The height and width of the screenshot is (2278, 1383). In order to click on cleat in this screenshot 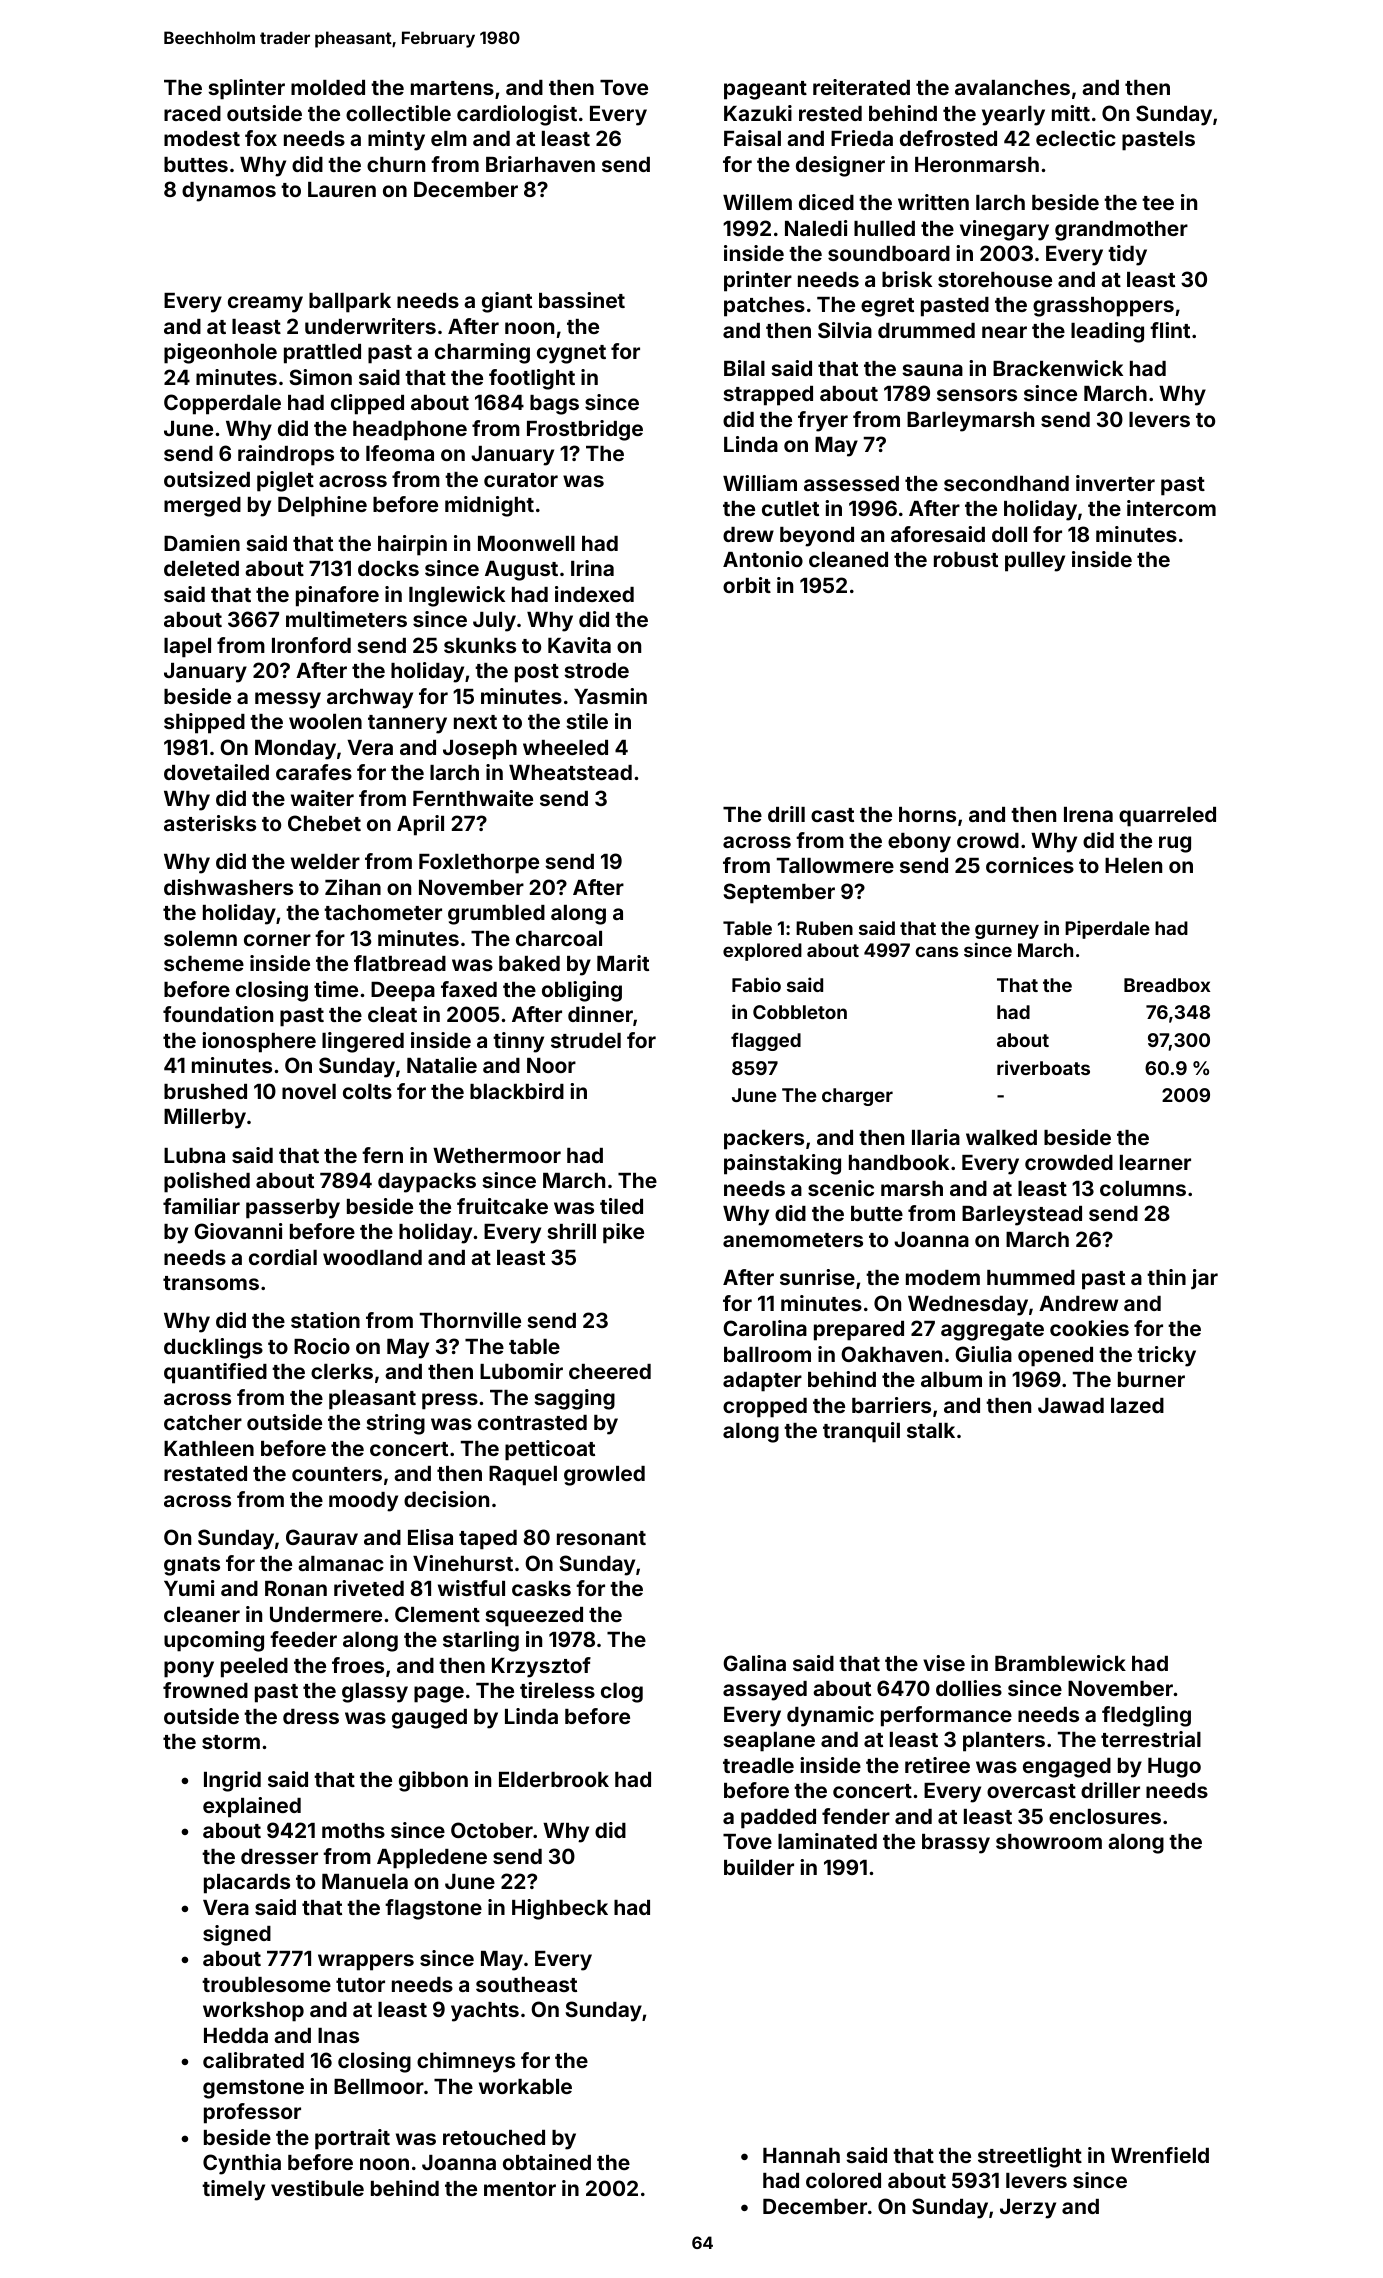, I will do `click(392, 1014)`.
